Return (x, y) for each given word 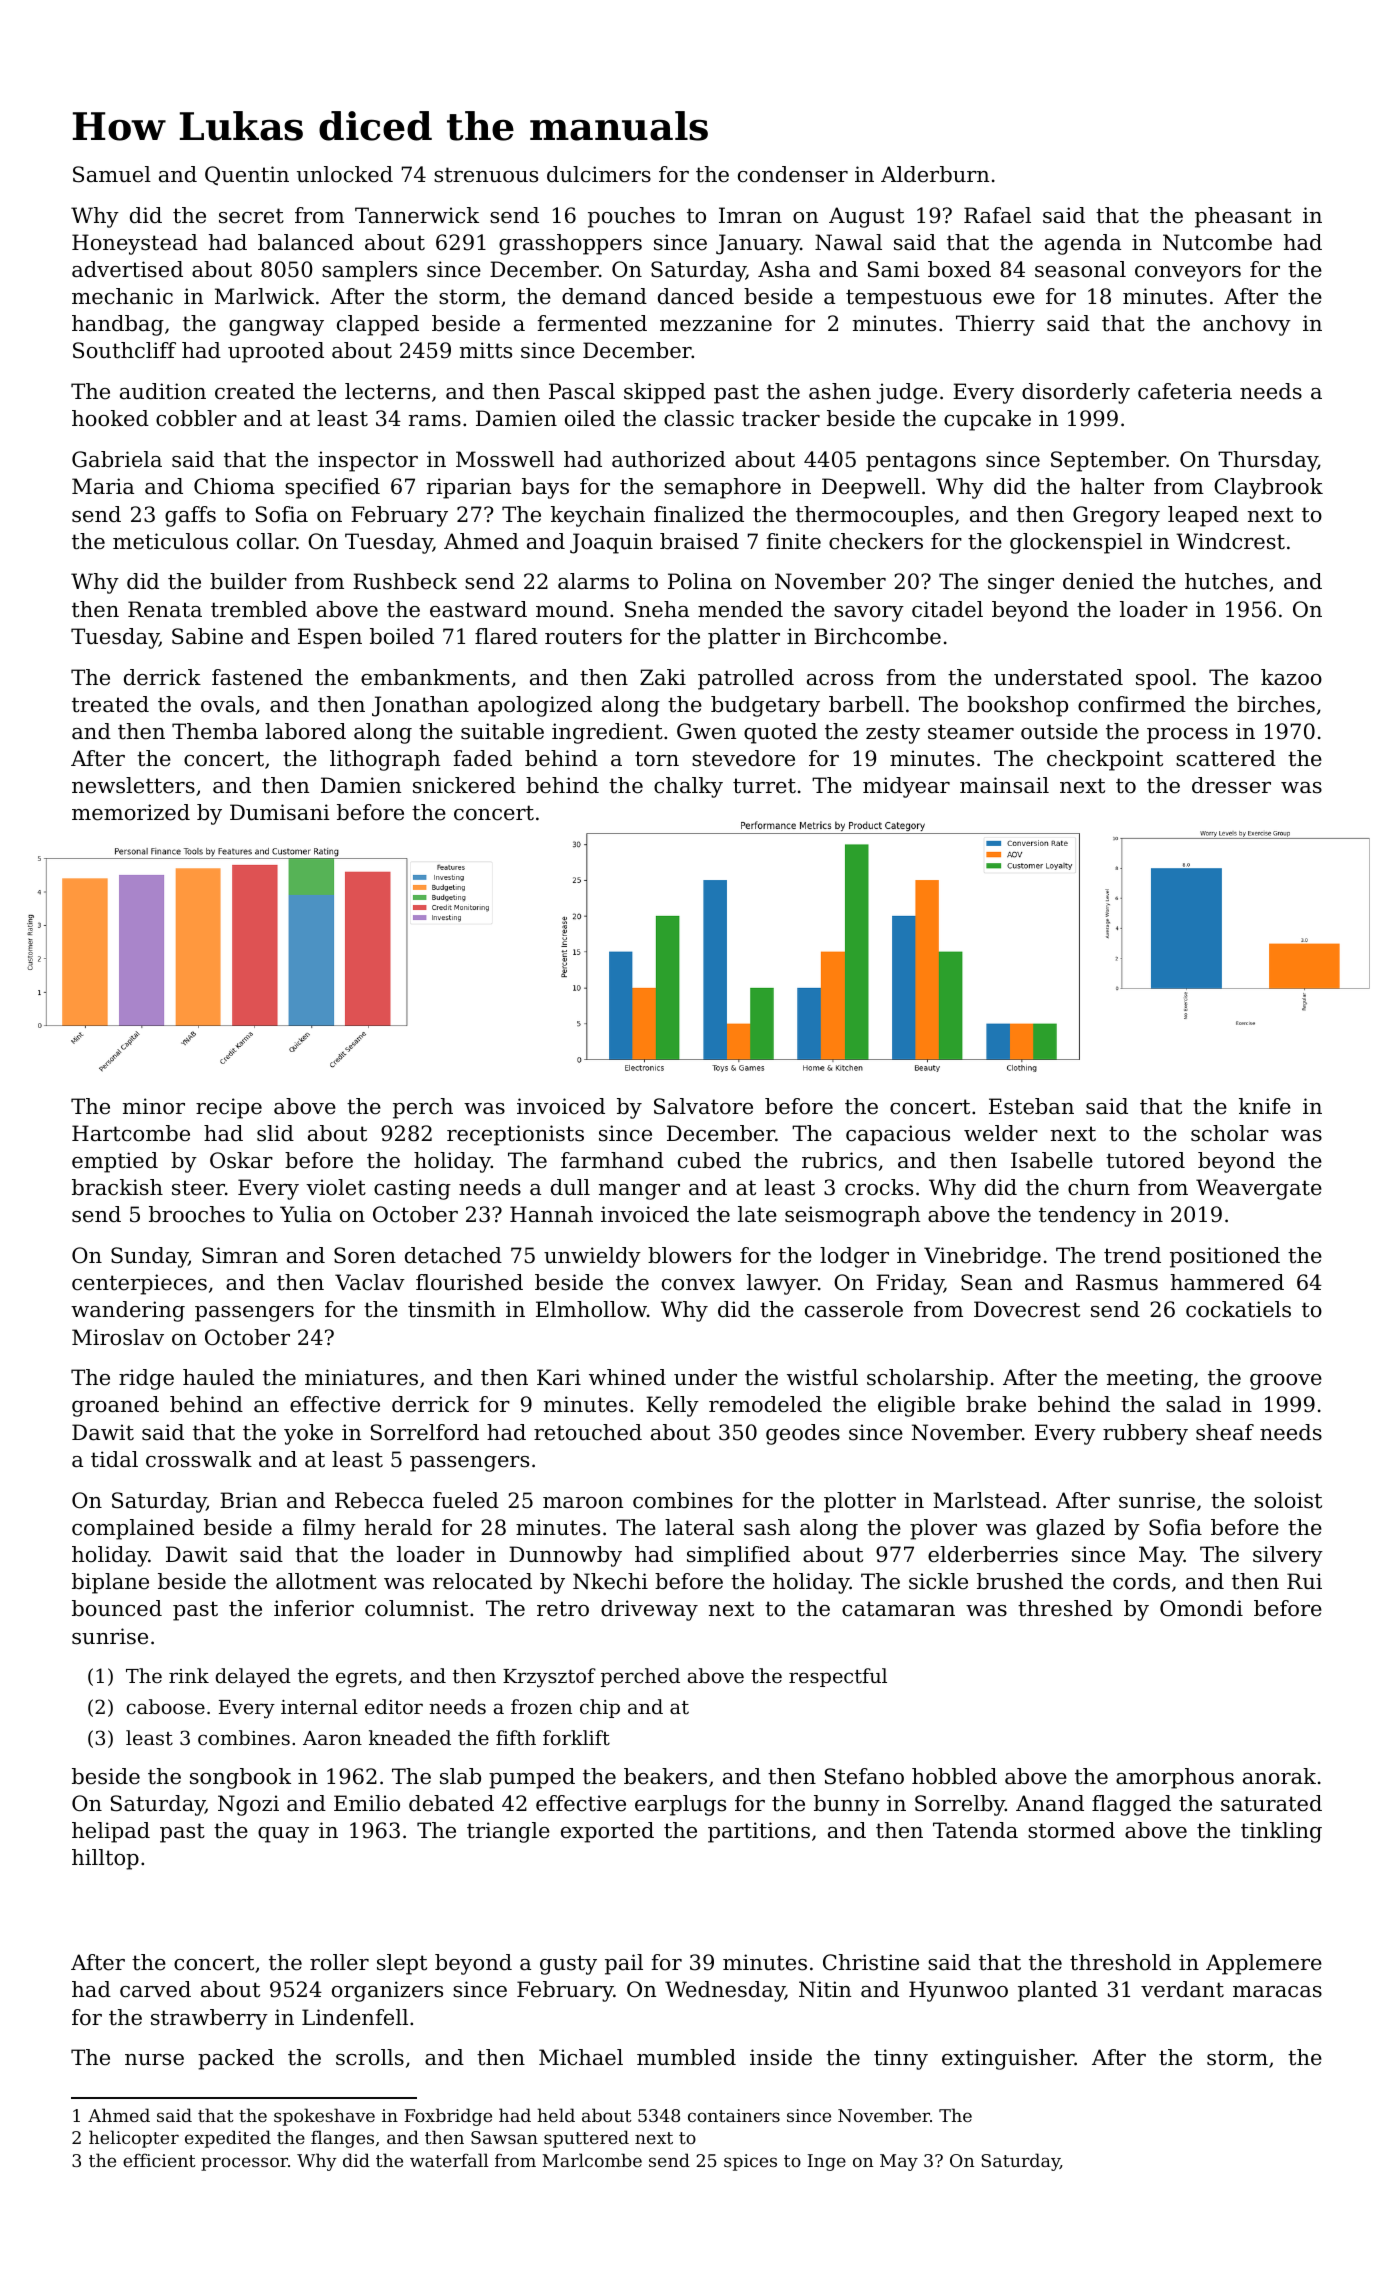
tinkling (1281, 1832)
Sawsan (504, 2137)
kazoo (1291, 677)
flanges (342, 2139)
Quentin (247, 176)
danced (696, 296)
